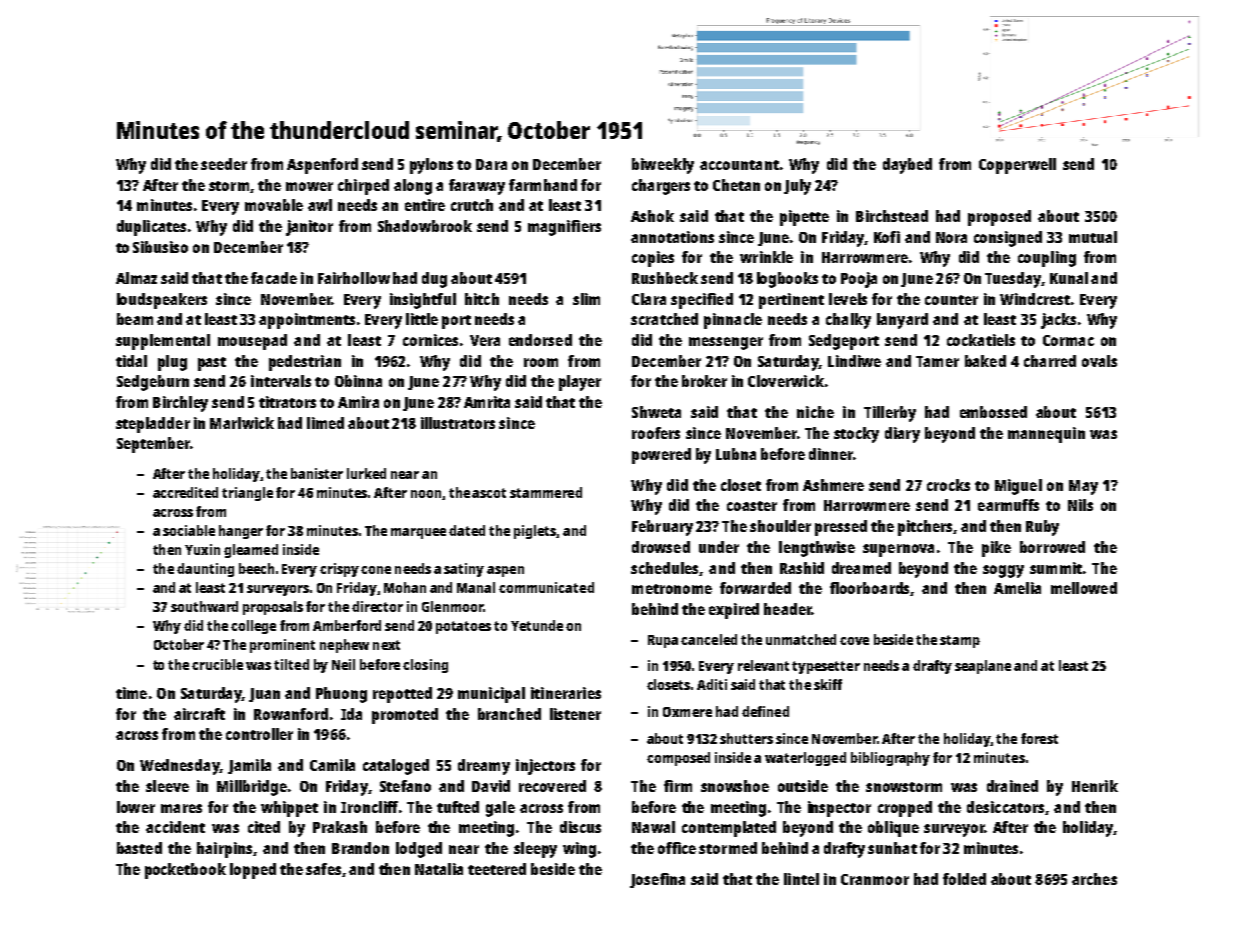  I want to click on Prakash, so click(340, 827).
